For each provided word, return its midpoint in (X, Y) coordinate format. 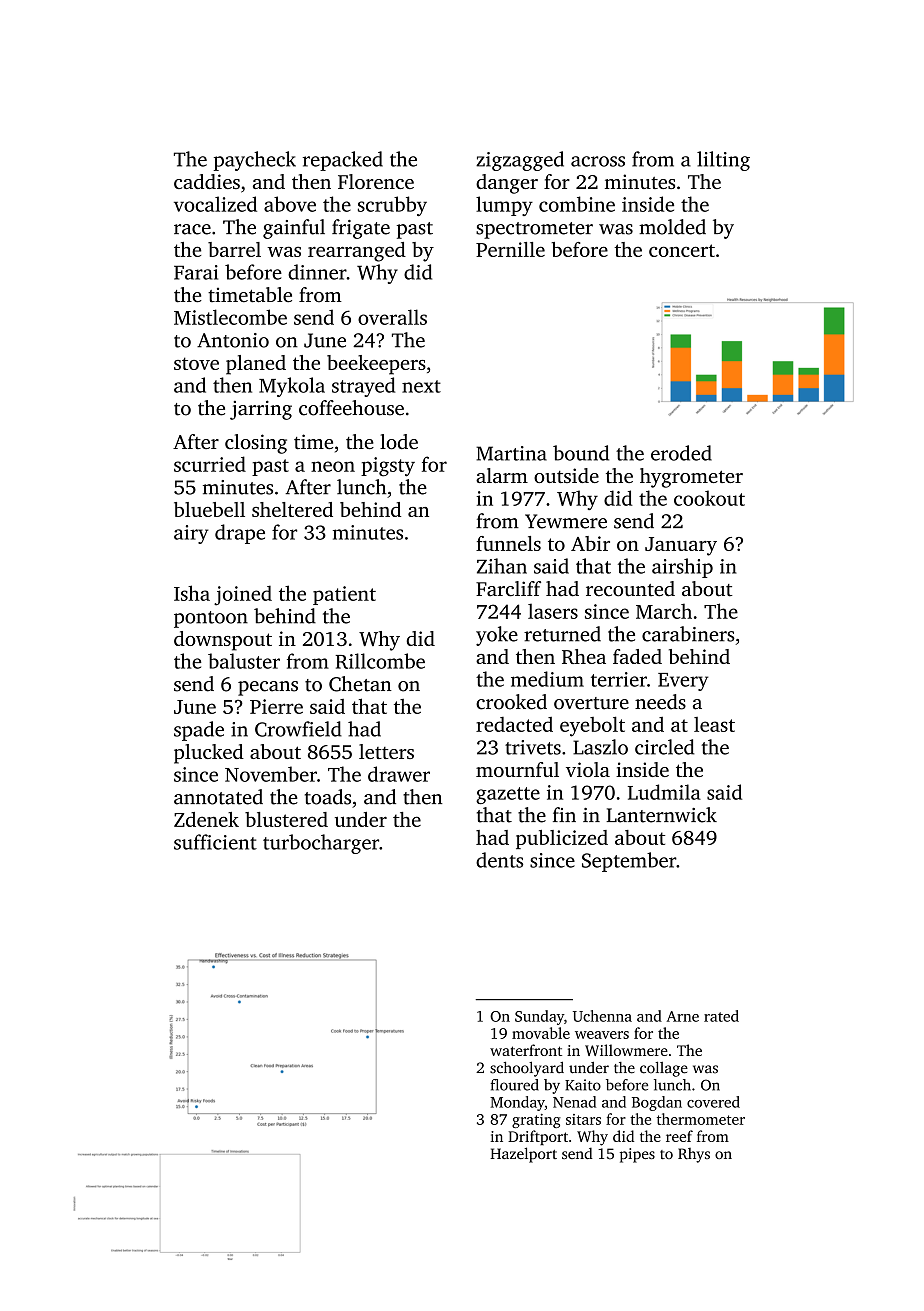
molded (672, 227)
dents (499, 860)
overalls (392, 317)
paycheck (255, 161)
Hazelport (523, 1155)
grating (536, 1121)
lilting (723, 161)
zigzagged (520, 161)
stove (196, 363)
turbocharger (321, 844)
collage (664, 1069)
